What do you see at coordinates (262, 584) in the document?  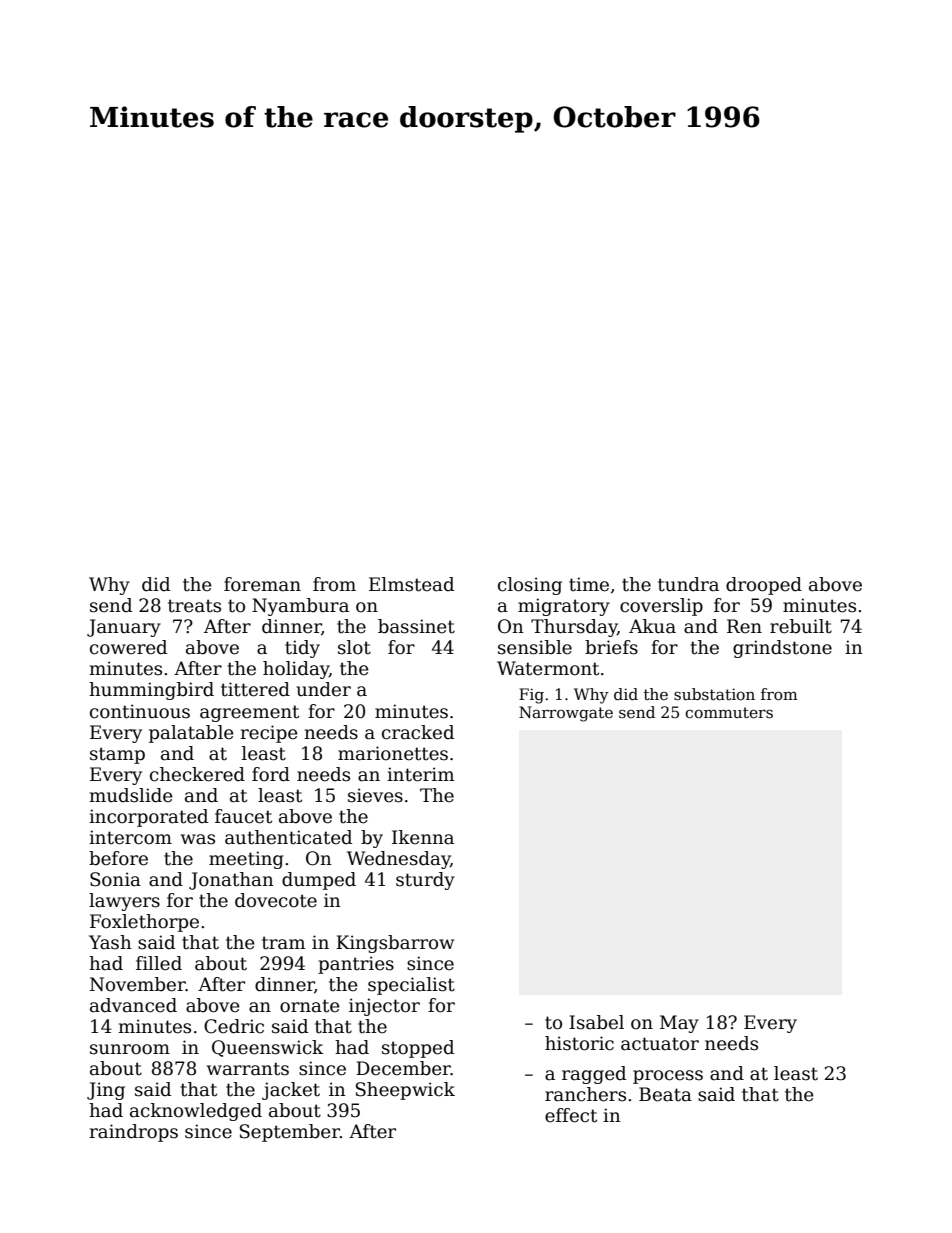 I see `foreman` at bounding box center [262, 584].
